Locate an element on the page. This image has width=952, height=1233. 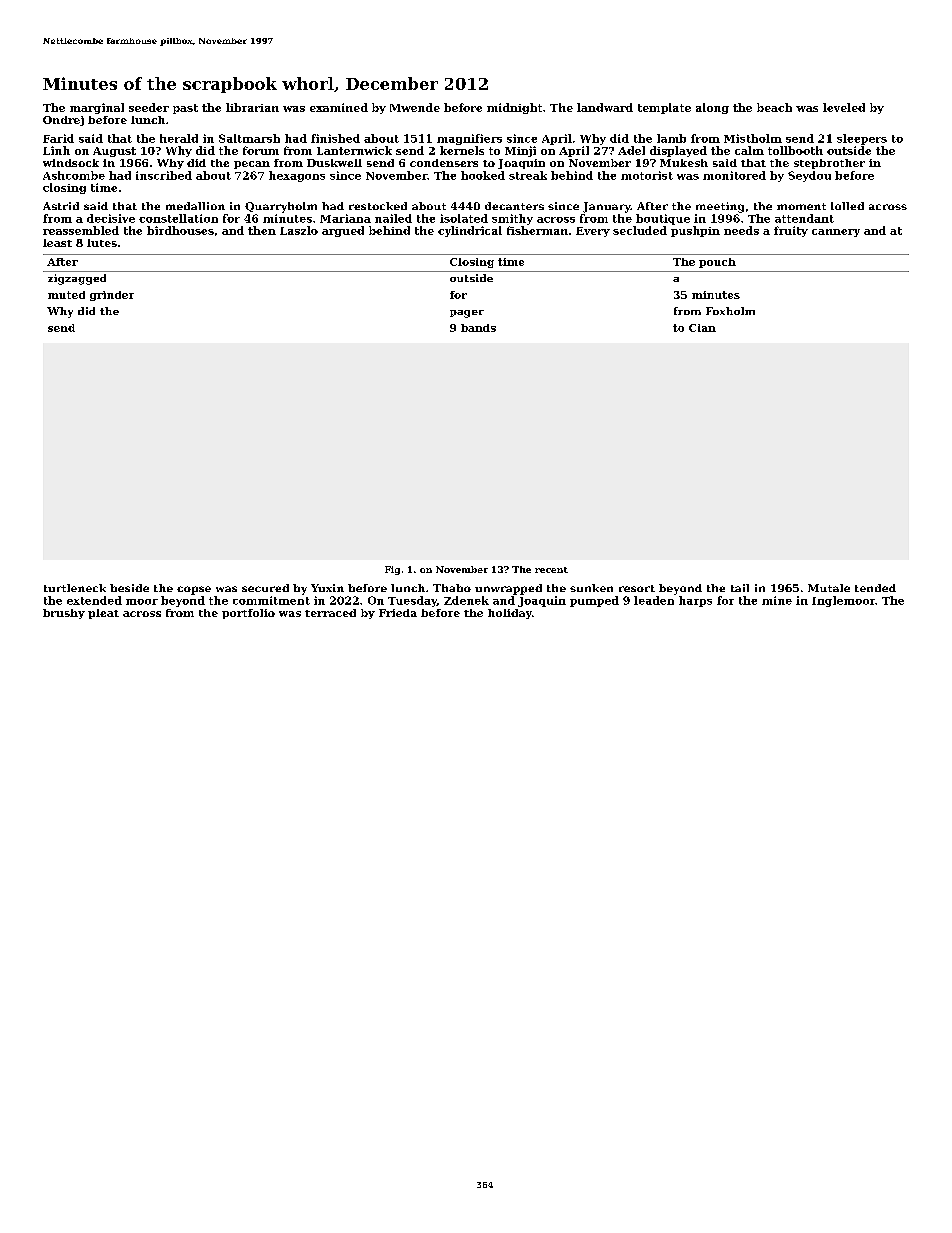
along is located at coordinates (712, 108).
